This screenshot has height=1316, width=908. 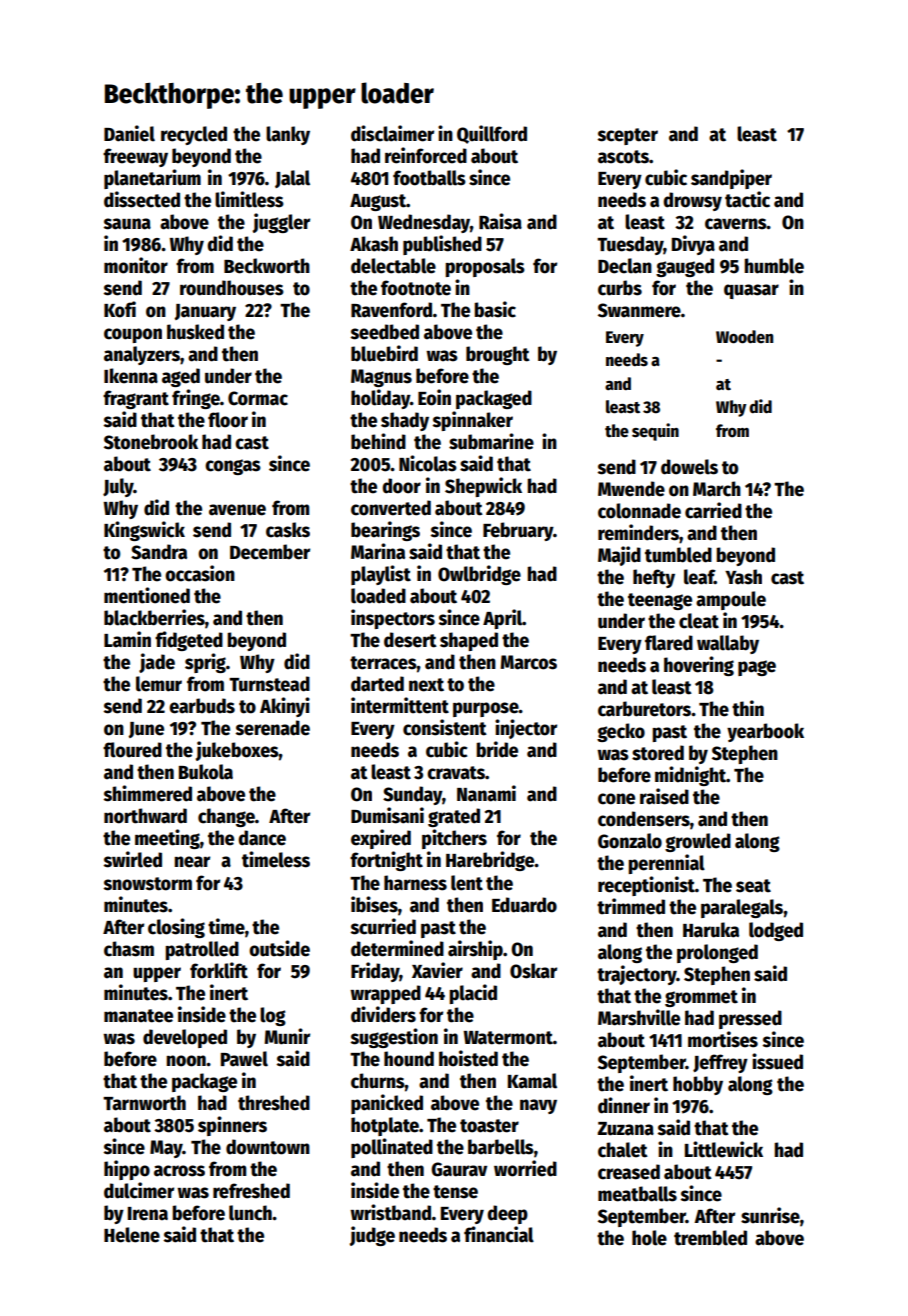 What do you see at coordinates (770, 1215) in the screenshot?
I see `sunrise` at bounding box center [770, 1215].
